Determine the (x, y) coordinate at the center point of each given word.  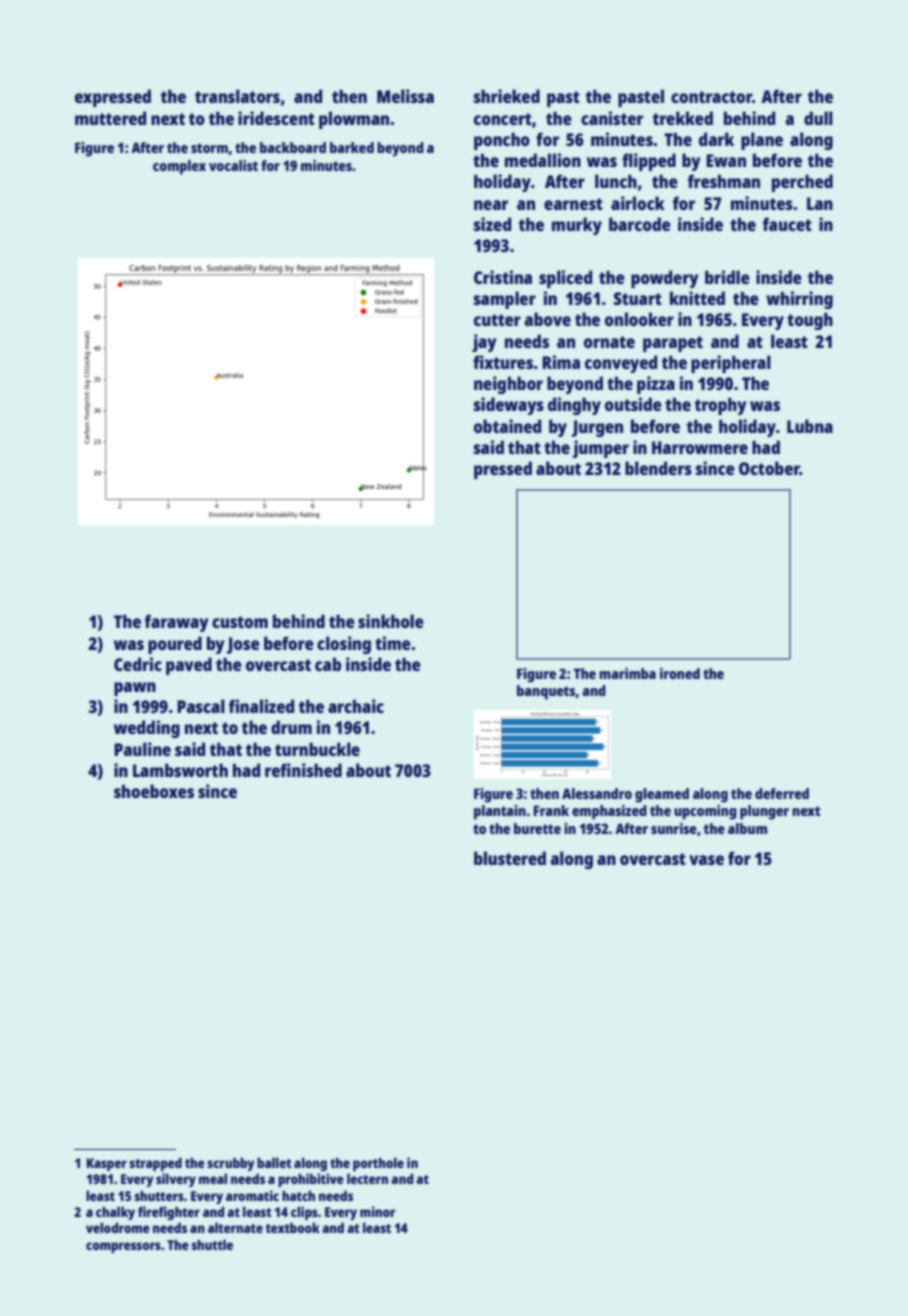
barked (352, 147)
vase (706, 860)
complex (179, 167)
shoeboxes (154, 791)
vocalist (233, 165)
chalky (115, 1213)
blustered (510, 858)
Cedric (138, 664)
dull (818, 118)
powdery (664, 279)
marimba (627, 673)
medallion (543, 160)
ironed (680, 673)
